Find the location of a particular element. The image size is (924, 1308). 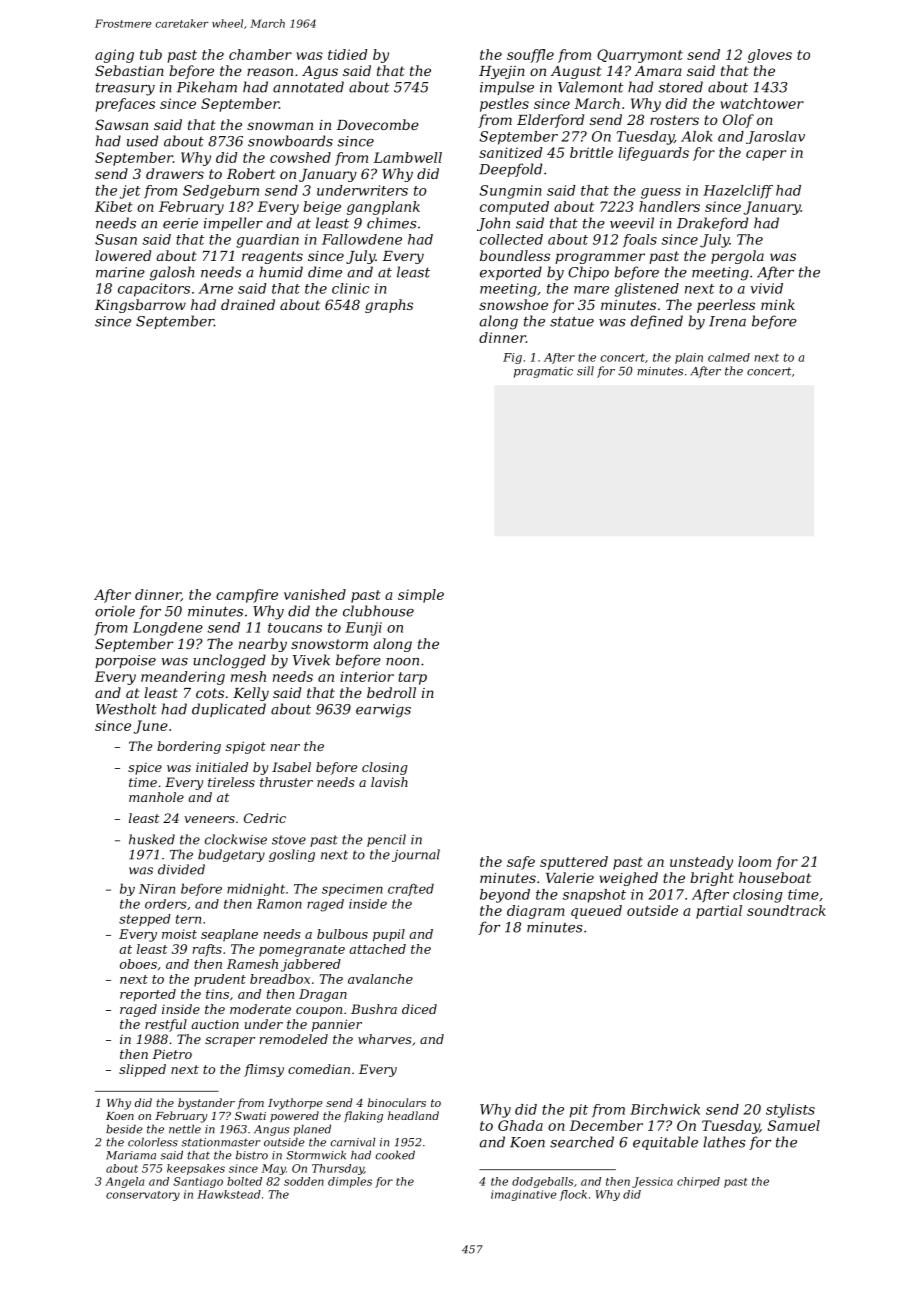

husked is located at coordinates (152, 839).
